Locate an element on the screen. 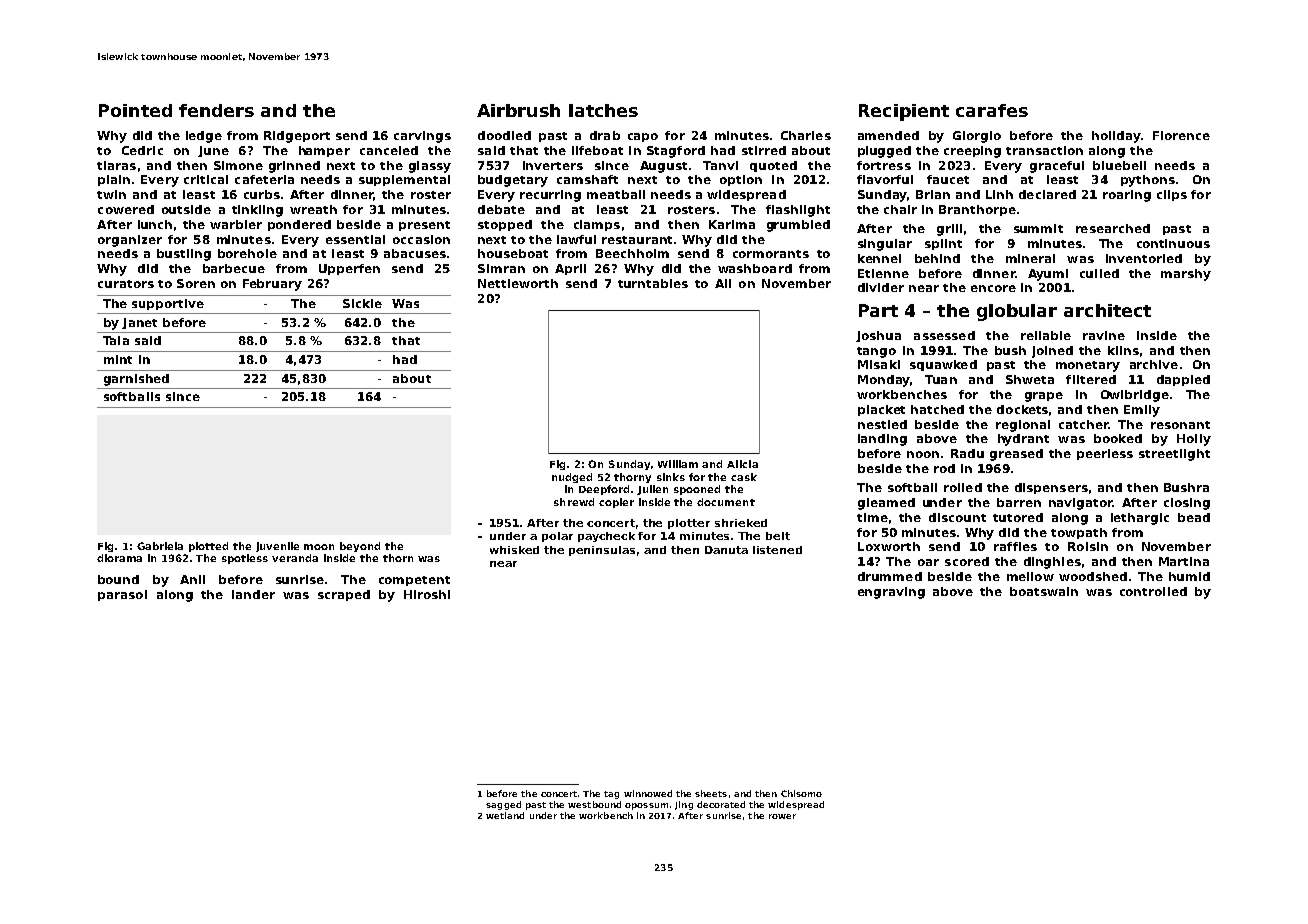 Image resolution: width=1308 pixels, height=924 pixels. shrewd is located at coordinates (574, 502).
